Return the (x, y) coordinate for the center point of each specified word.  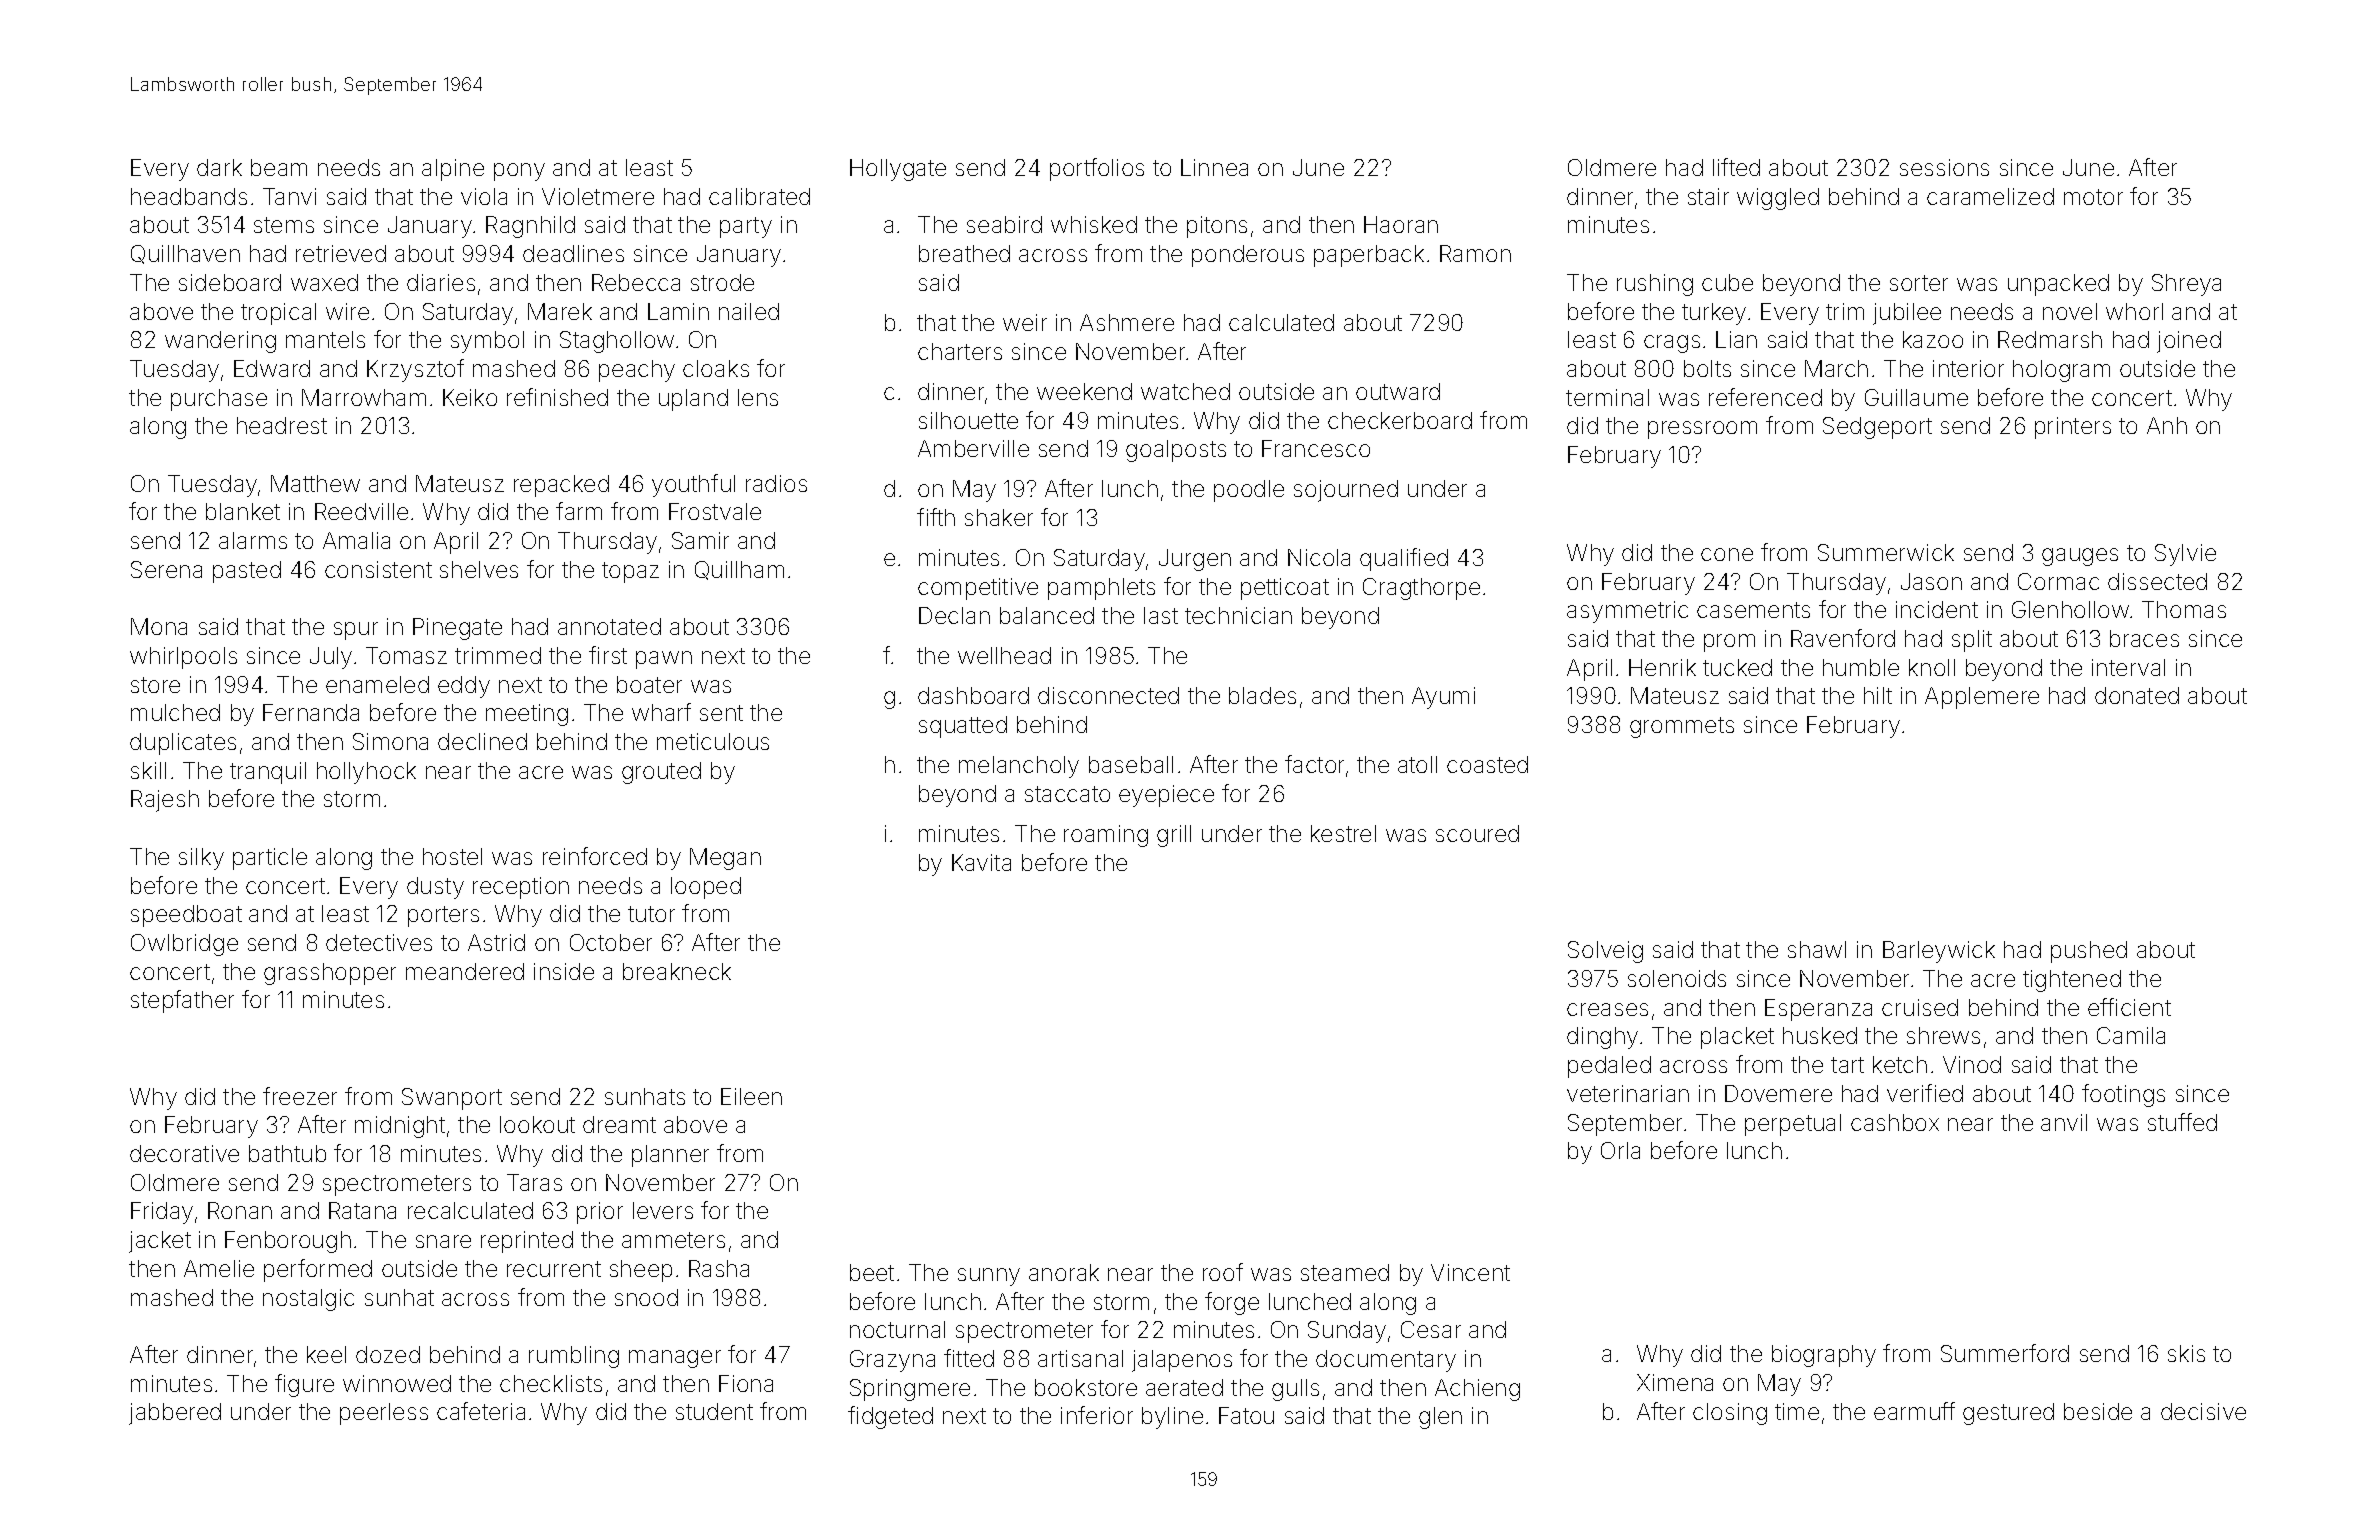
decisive (2203, 1411)
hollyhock (366, 773)
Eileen (751, 1096)
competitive (978, 589)
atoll (1417, 764)
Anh (2167, 425)
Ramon (1475, 253)
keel (326, 1354)
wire (347, 311)
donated (2137, 695)
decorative (184, 1153)
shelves (479, 569)
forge (1232, 1303)
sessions (1944, 167)
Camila (2131, 1035)
